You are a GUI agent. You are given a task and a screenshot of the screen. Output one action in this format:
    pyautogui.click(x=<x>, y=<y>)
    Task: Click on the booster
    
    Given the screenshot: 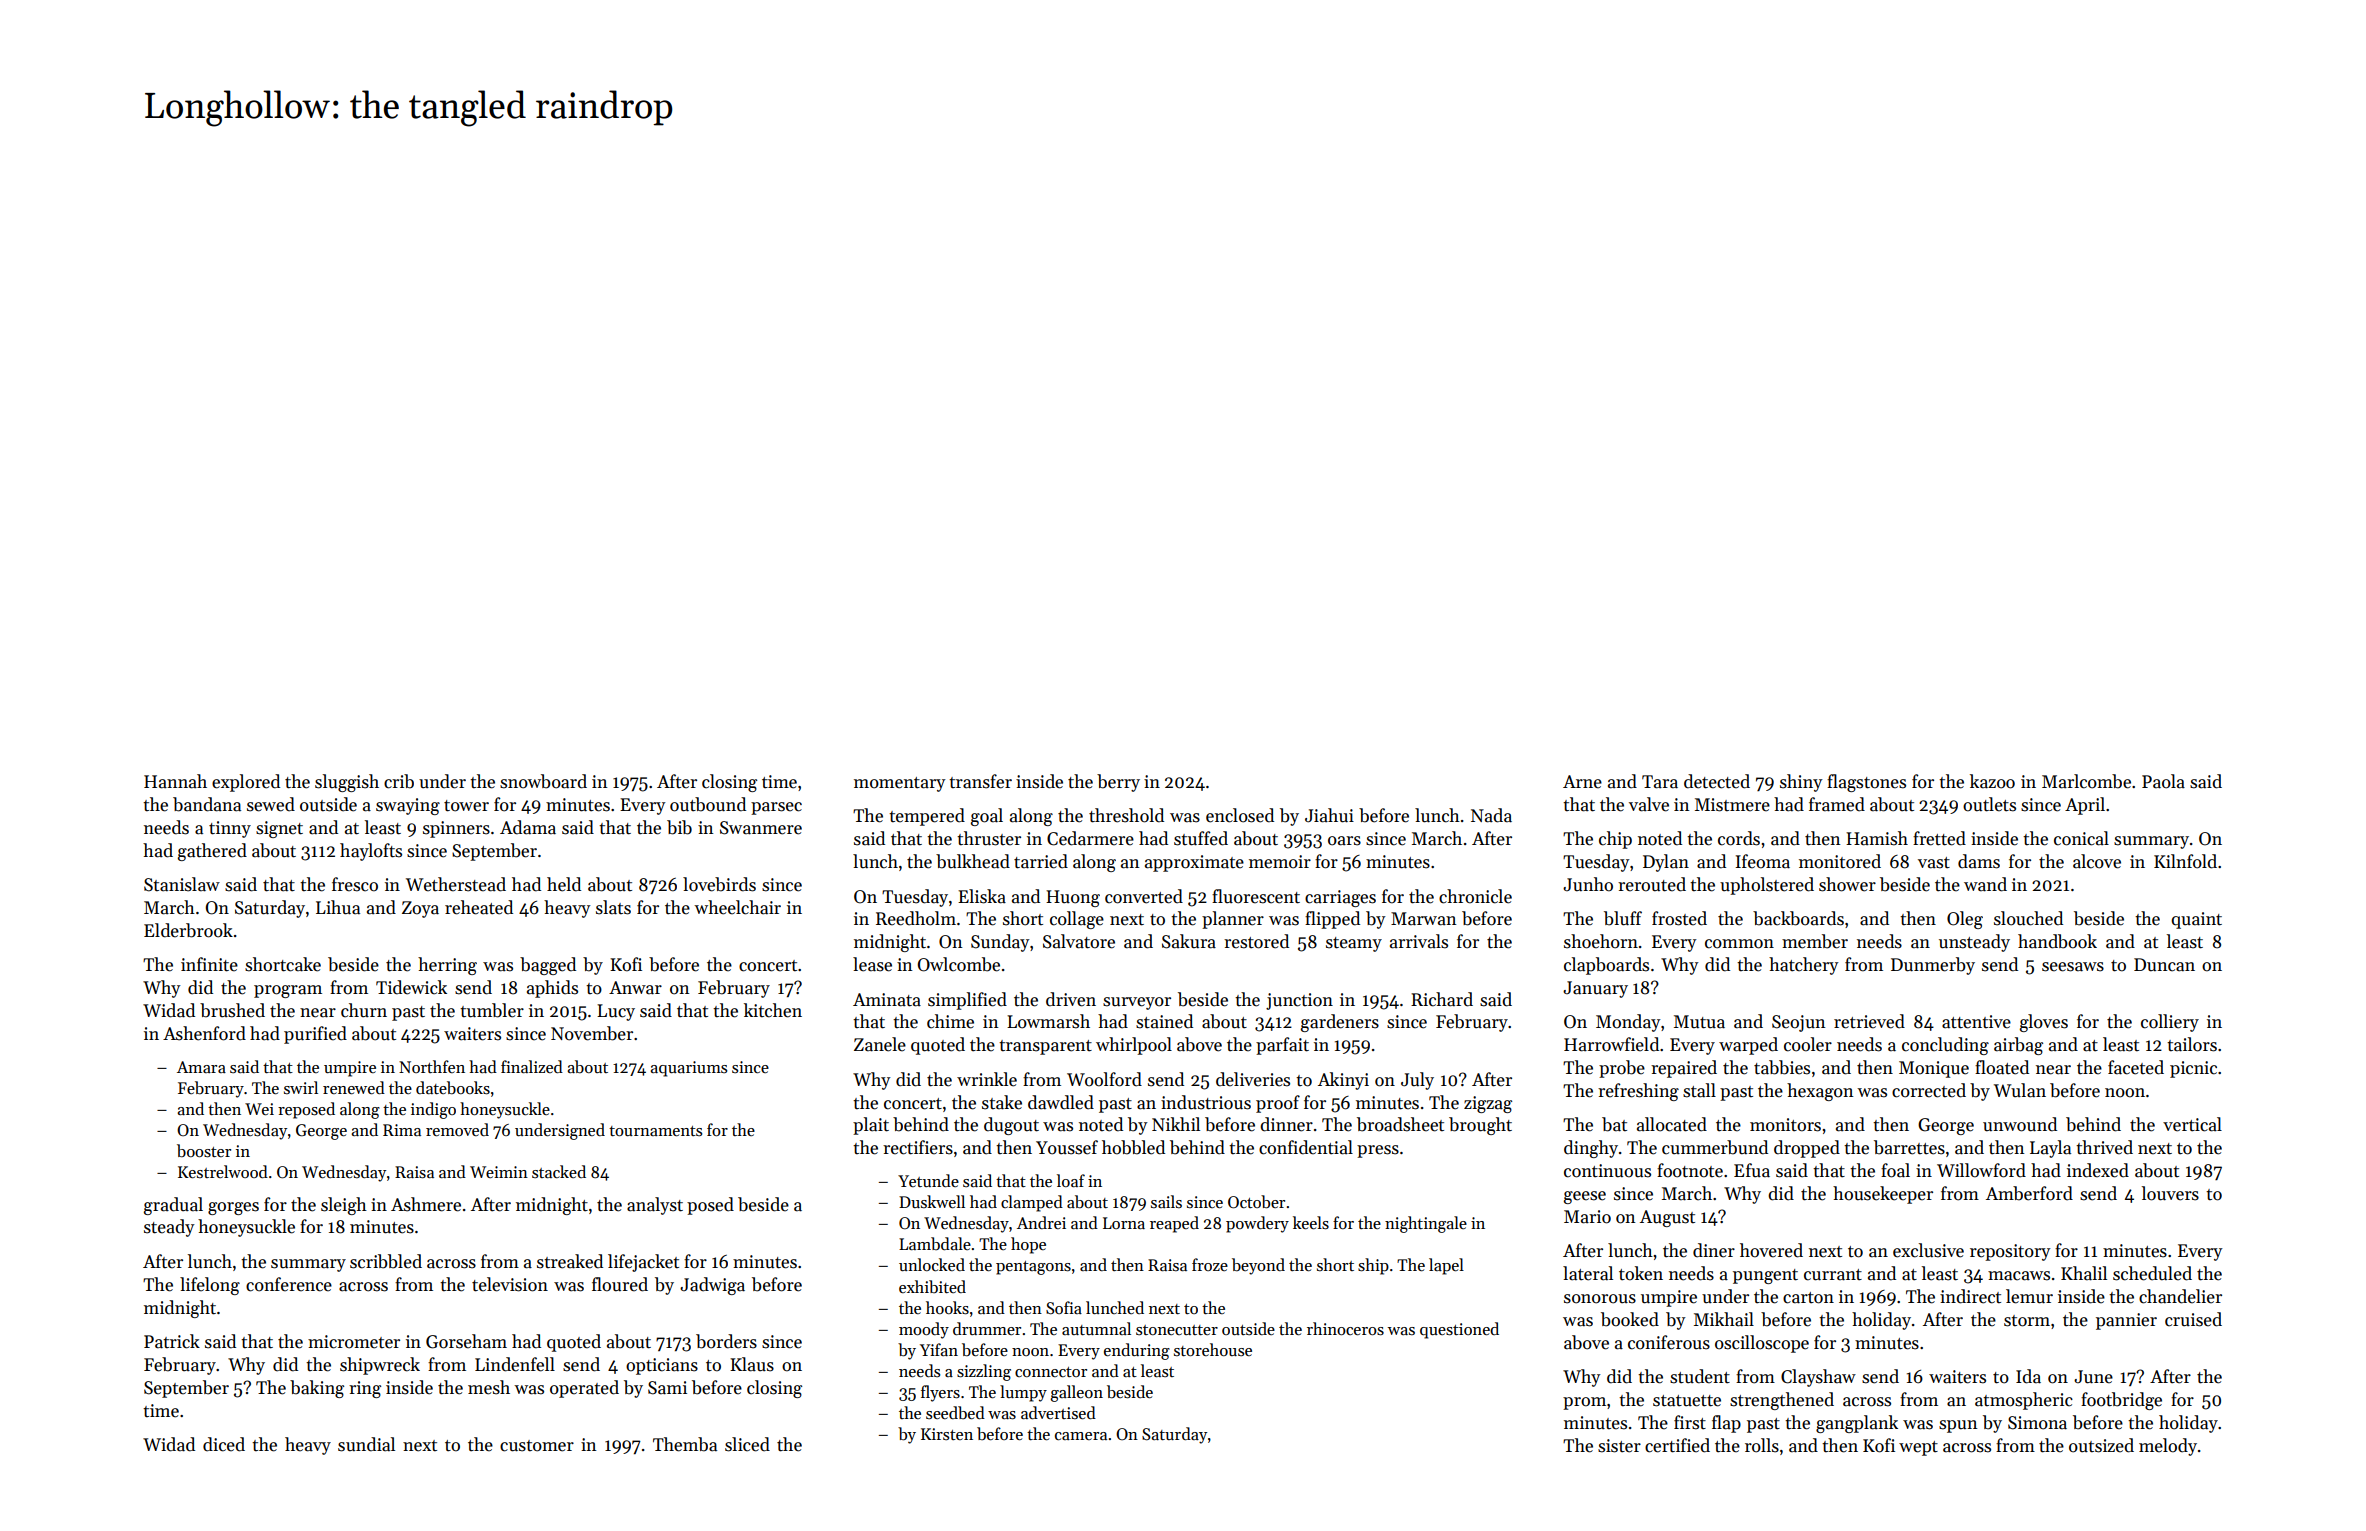 What is the action you would take?
    pyautogui.click(x=204, y=1151)
